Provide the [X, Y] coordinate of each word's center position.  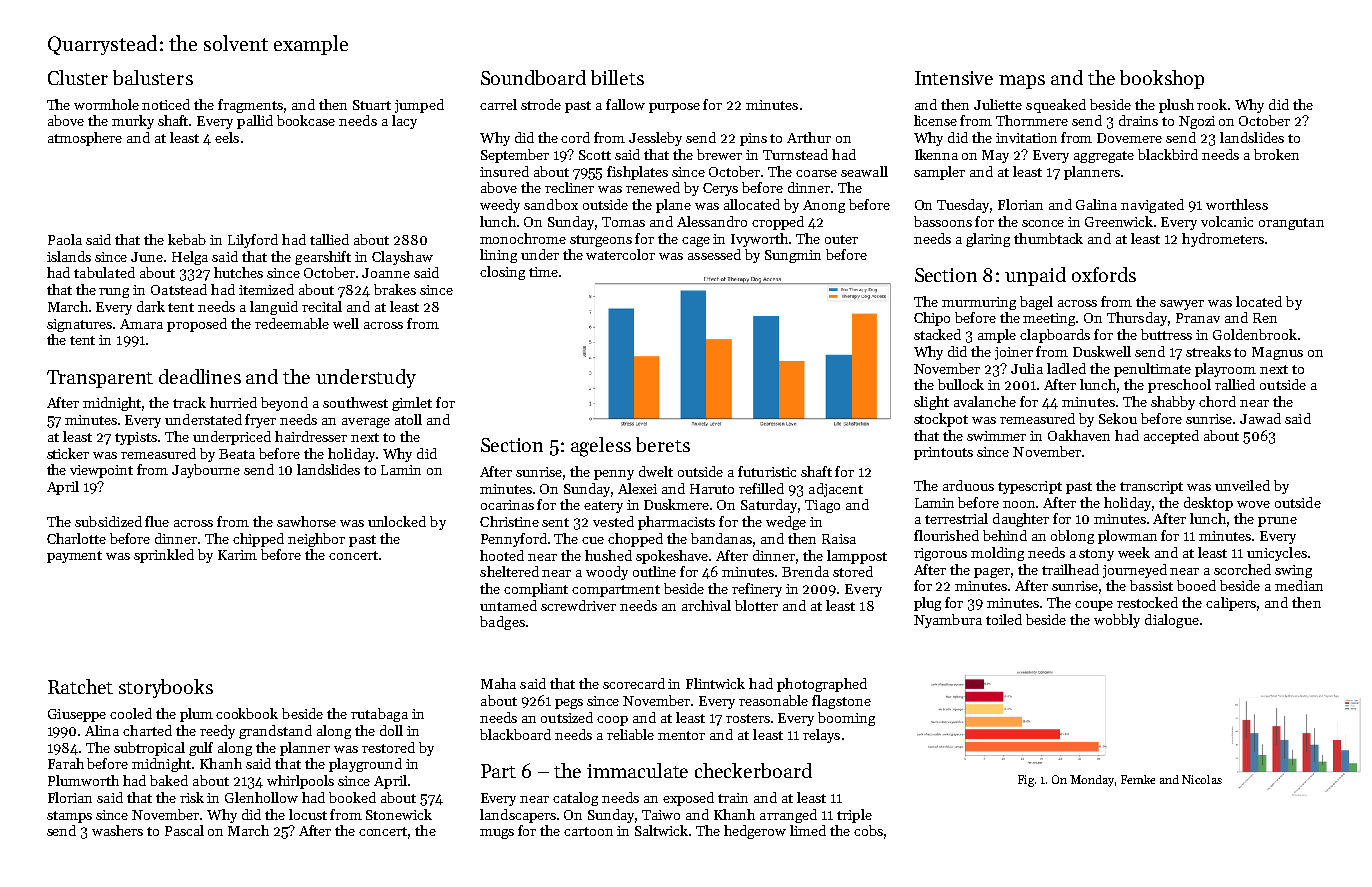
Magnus [1277, 353]
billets [617, 77]
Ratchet [80, 686]
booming [846, 719]
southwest [355, 402]
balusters [153, 77]
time [543, 272]
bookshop [1162, 79]
